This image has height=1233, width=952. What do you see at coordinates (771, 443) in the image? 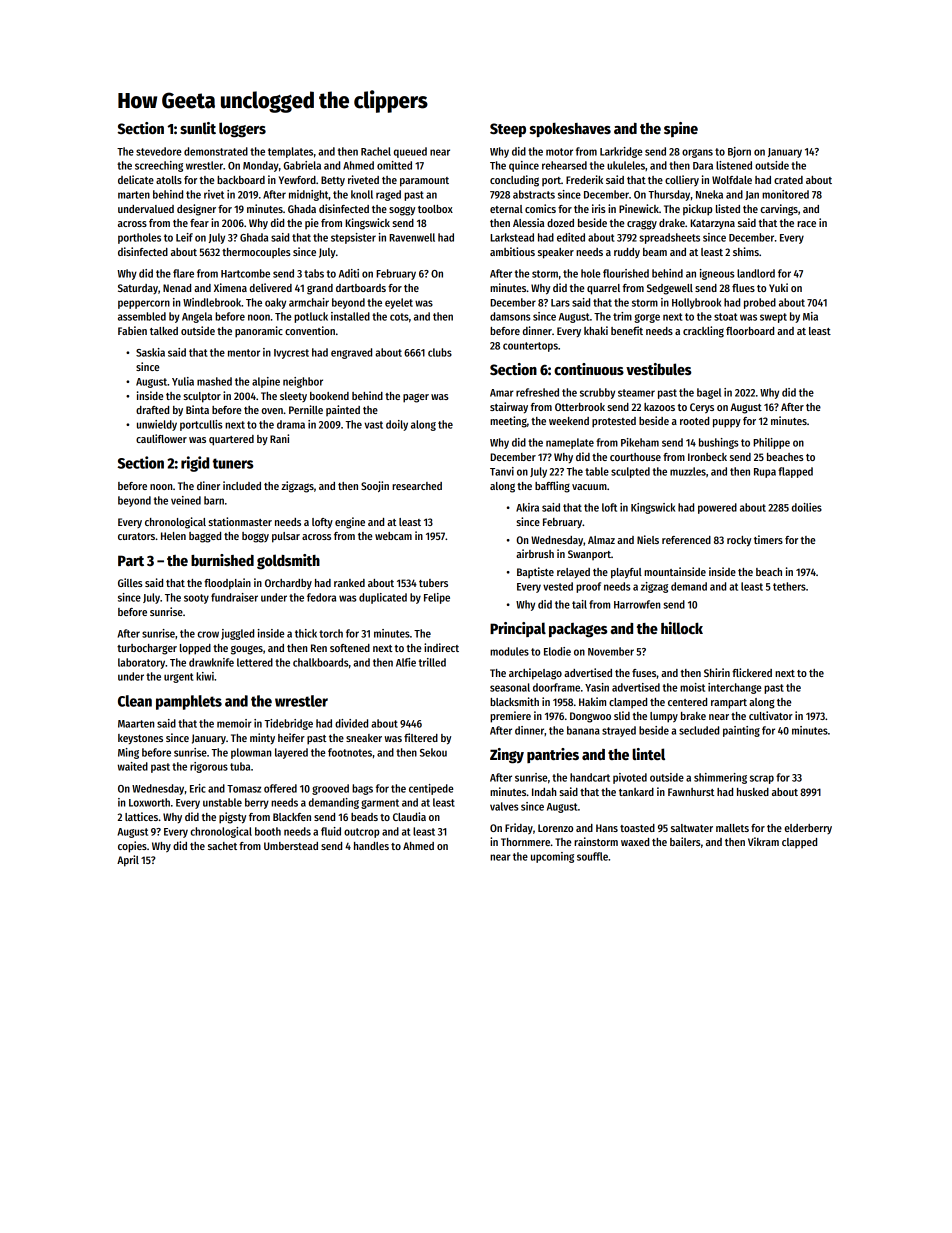
I see `Philippe` at bounding box center [771, 443].
